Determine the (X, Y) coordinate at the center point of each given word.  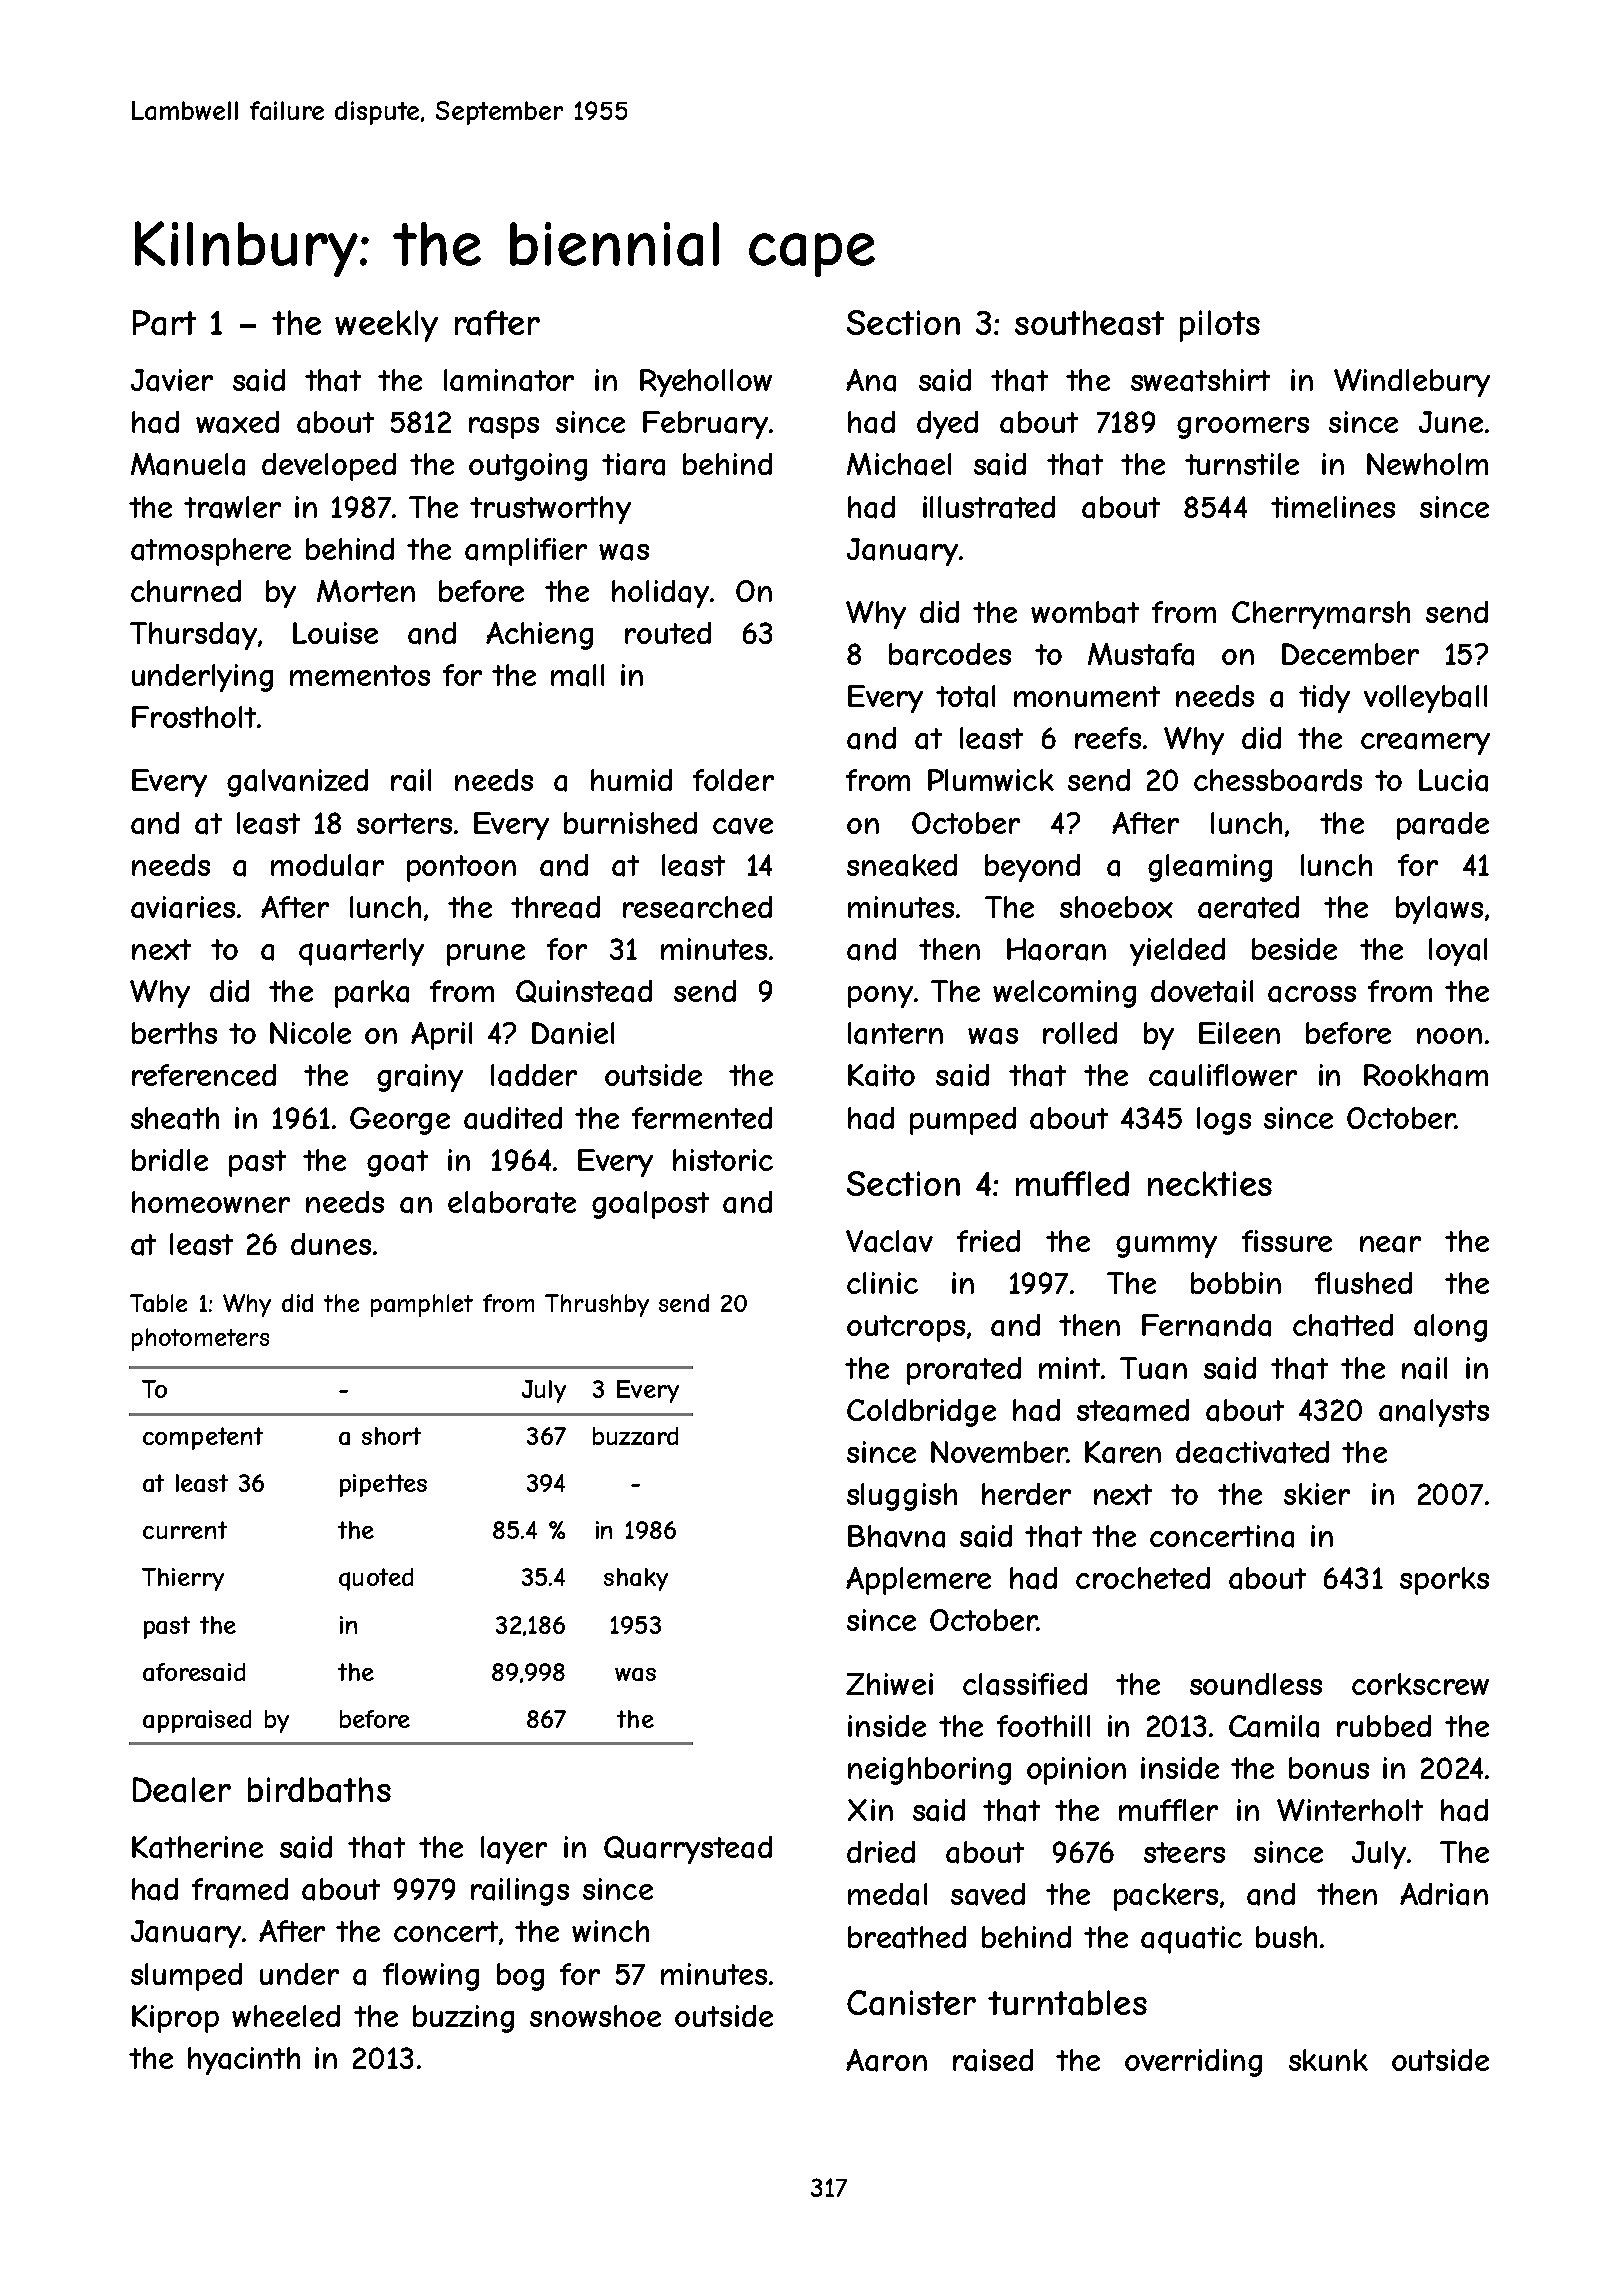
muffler (1168, 1810)
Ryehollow (706, 383)
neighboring (929, 1771)
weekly (386, 326)
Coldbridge (921, 1413)
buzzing (463, 2019)
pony (880, 997)
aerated (1248, 907)
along (1450, 1328)
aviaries (183, 907)
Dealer (182, 1790)
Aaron (886, 2060)
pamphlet (422, 1305)
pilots (1220, 326)
